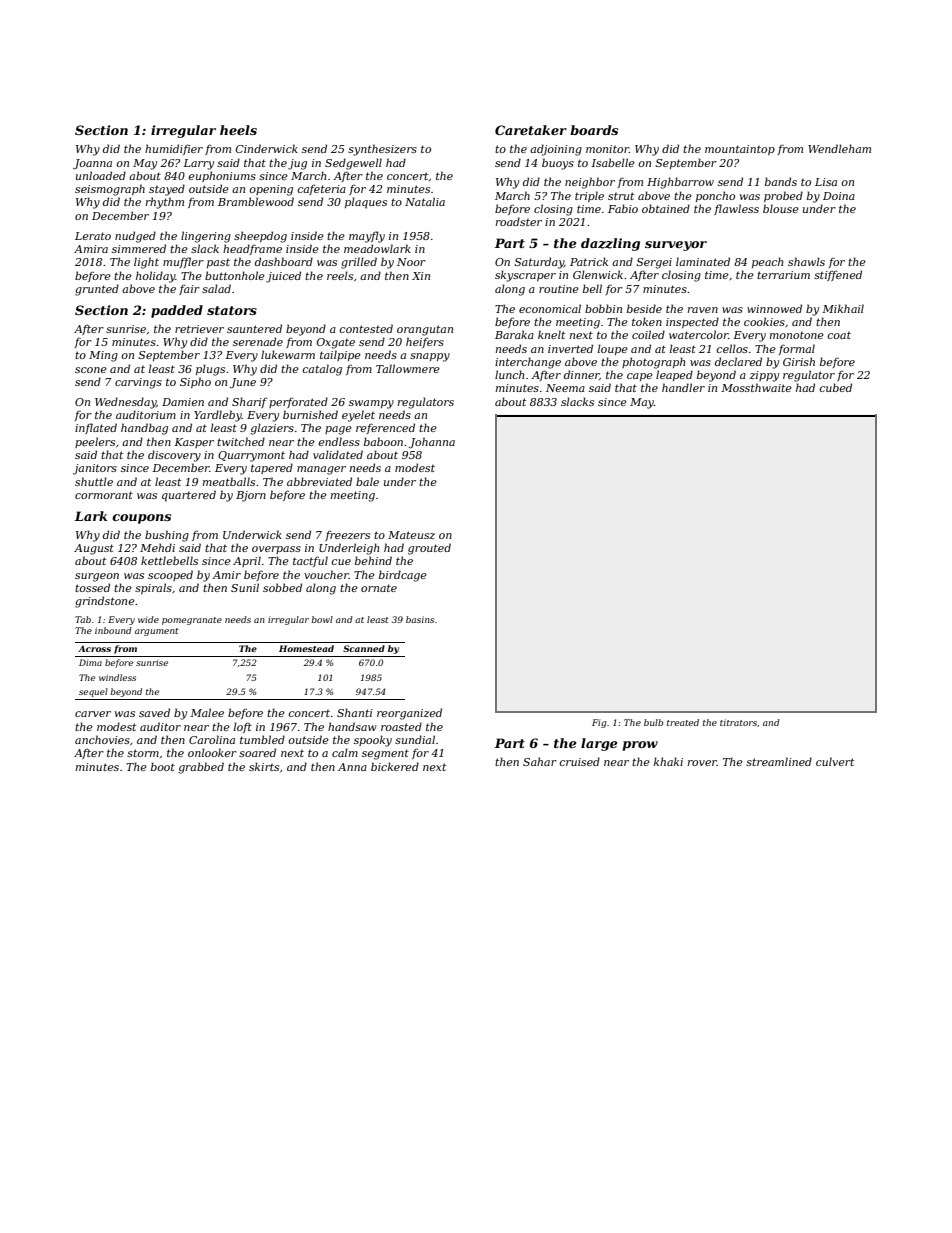 This screenshot has height=1233, width=952. What do you see at coordinates (654, 263) in the screenshot?
I see `Sergei` at bounding box center [654, 263].
